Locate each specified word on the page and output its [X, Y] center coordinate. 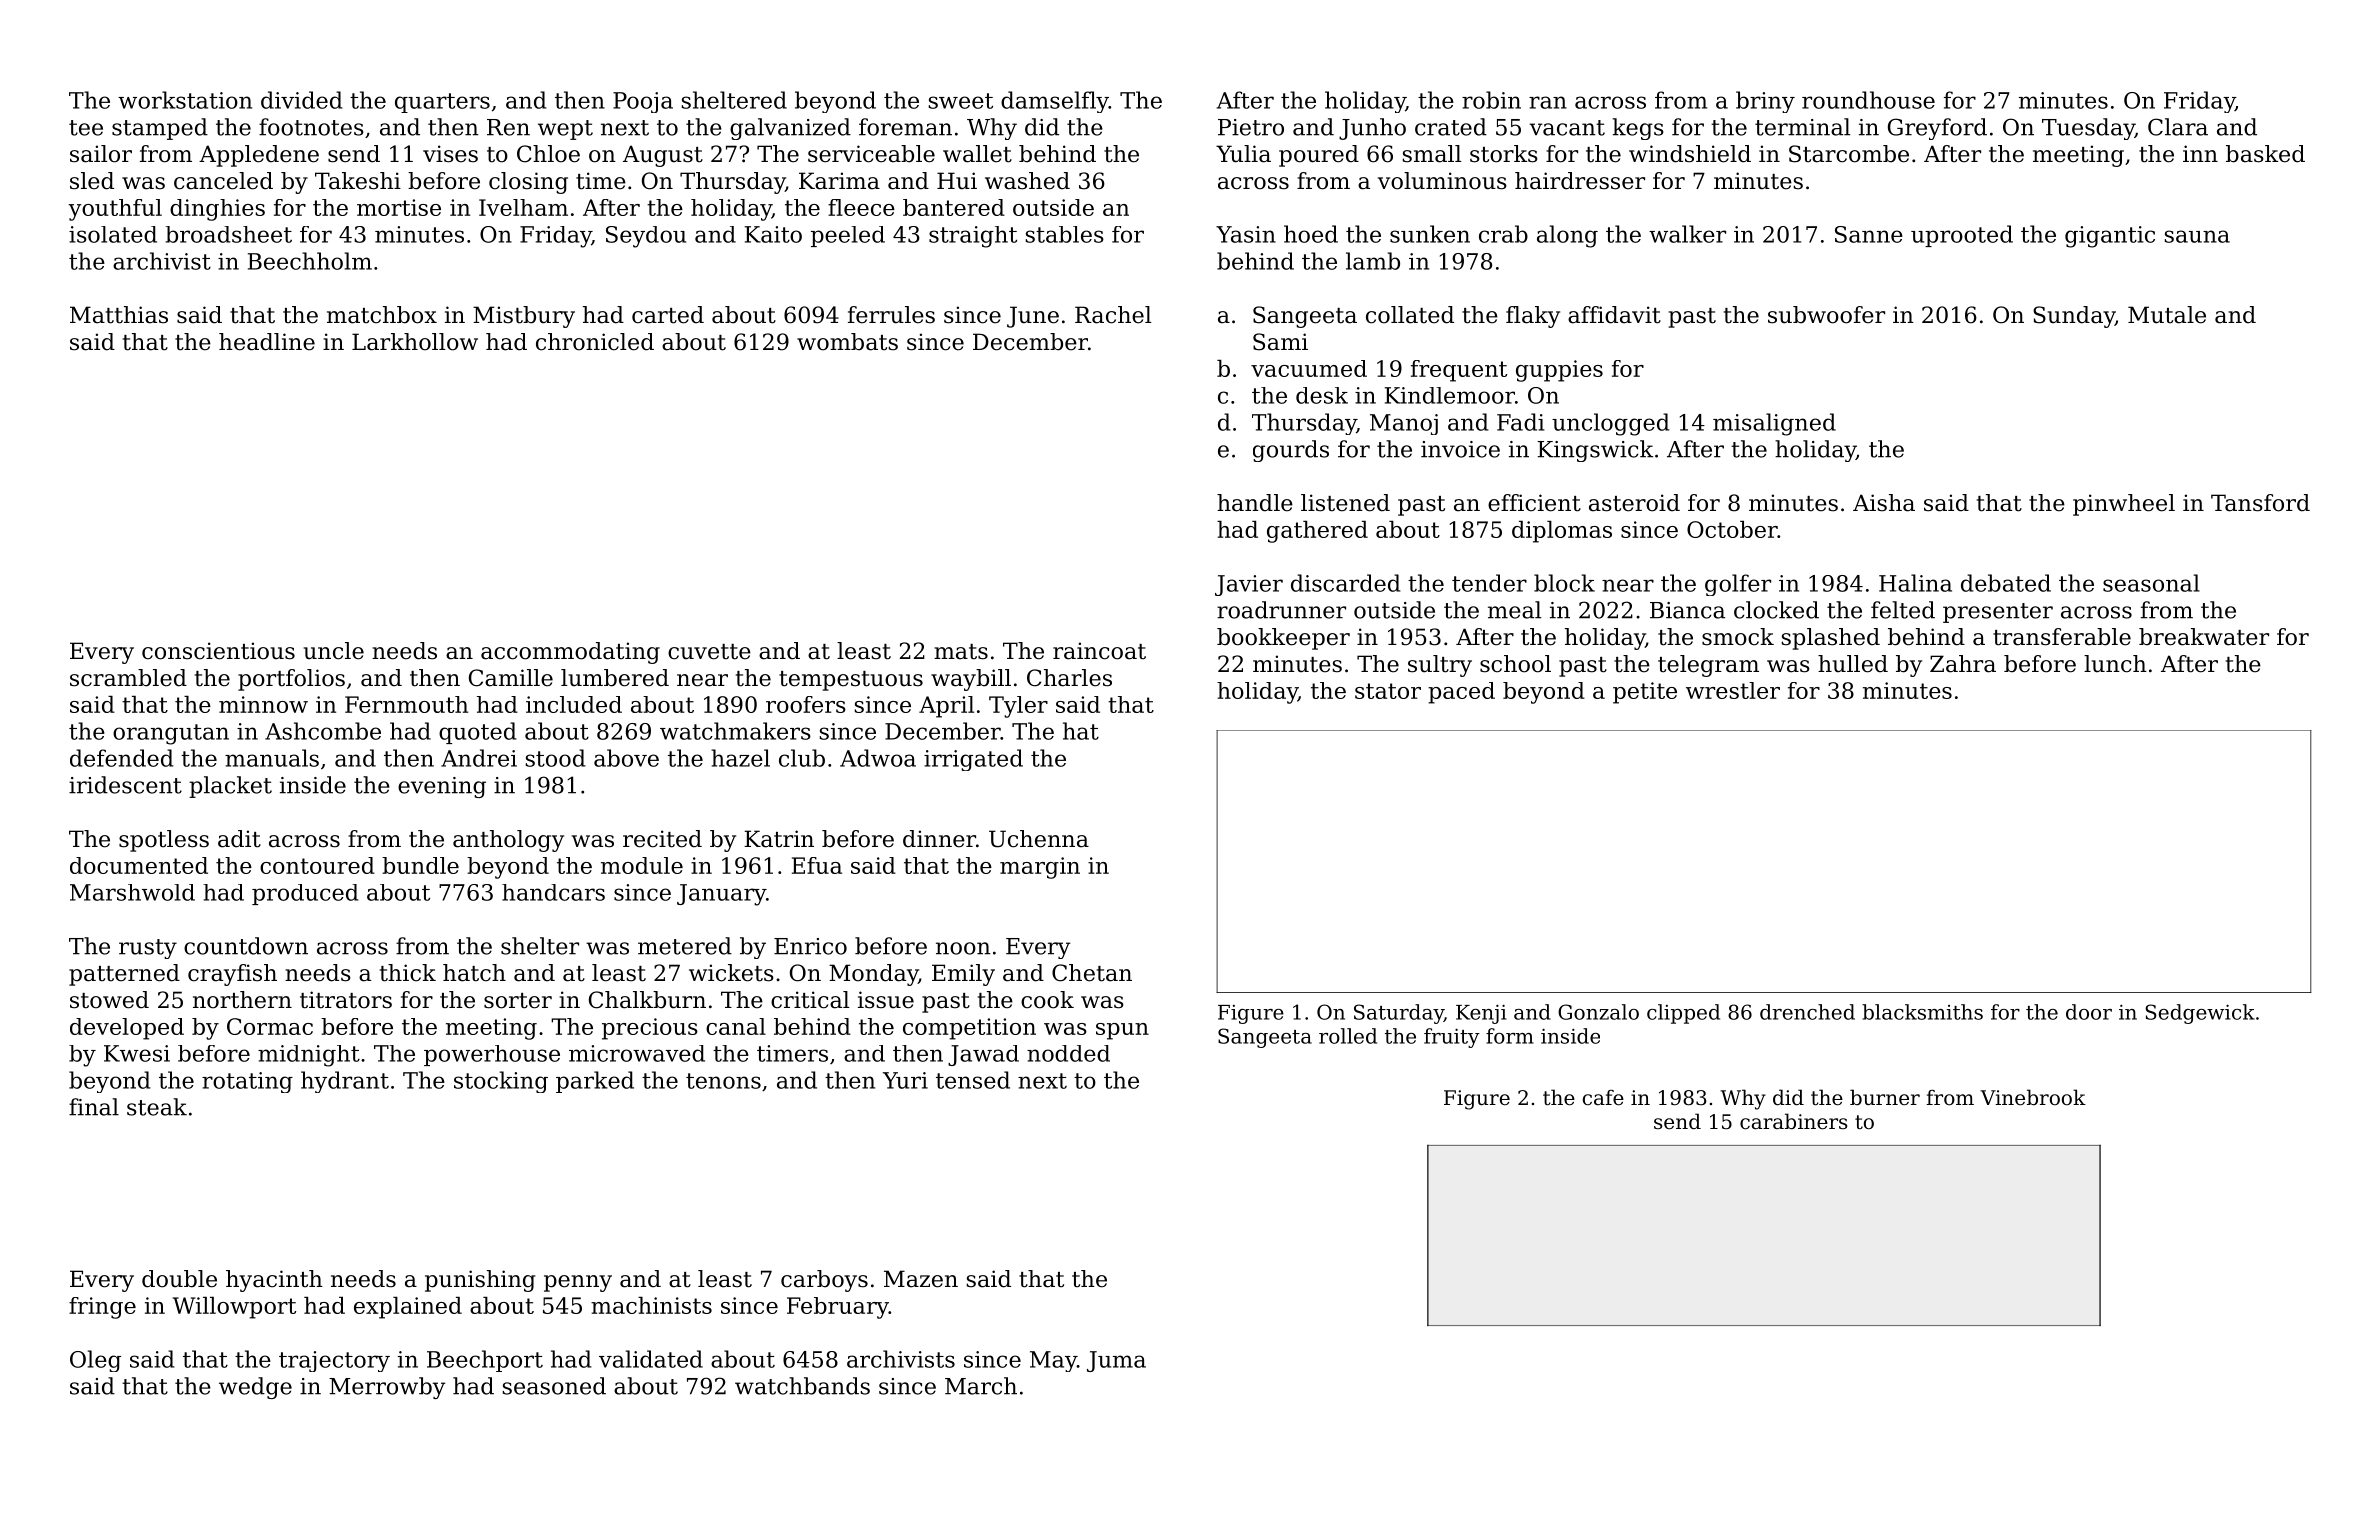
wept [565, 130]
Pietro [1251, 127]
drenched [1807, 1012]
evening [442, 787]
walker [1687, 234]
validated [651, 1359]
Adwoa [878, 758]
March [981, 1386]
